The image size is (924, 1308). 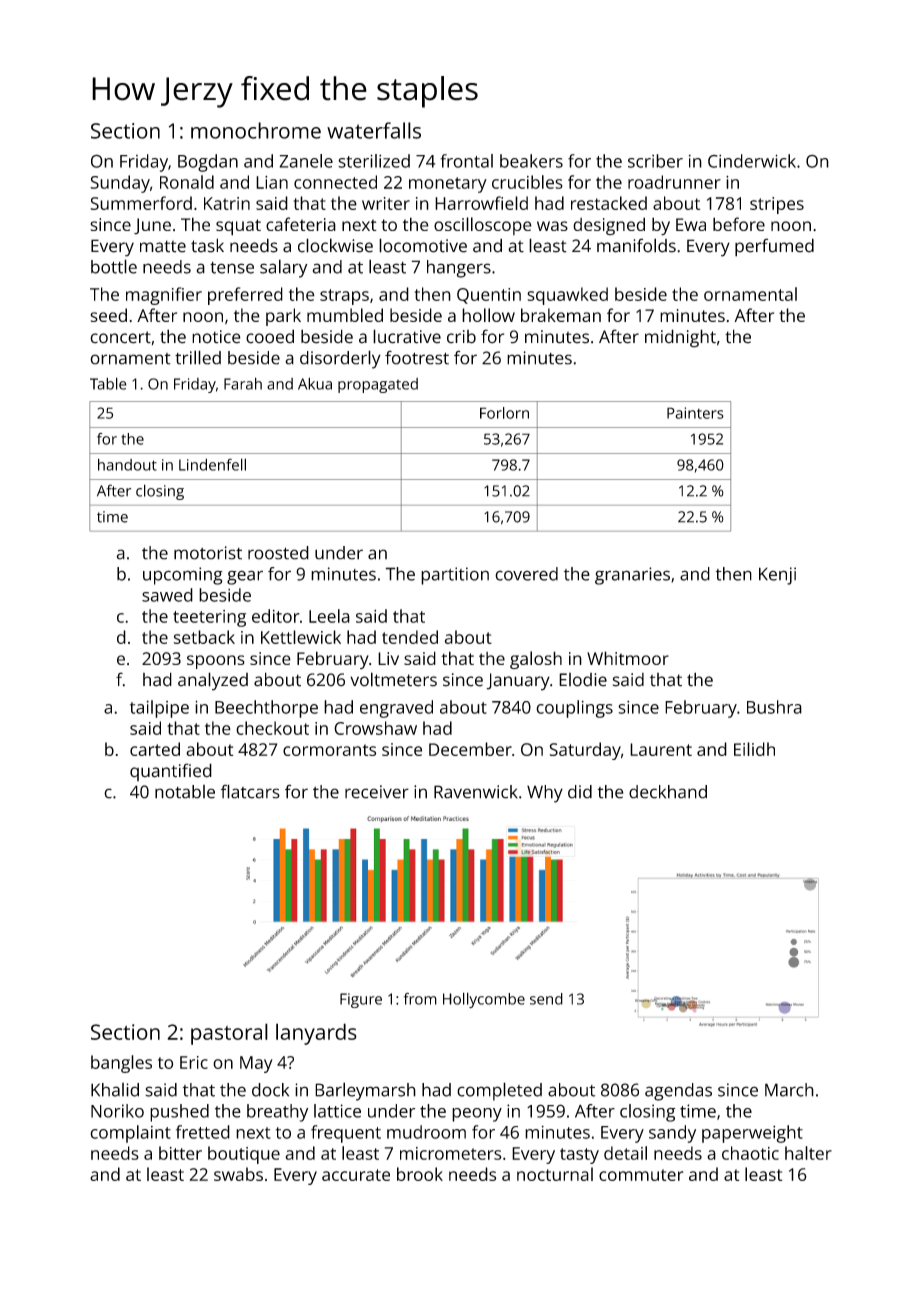 What do you see at coordinates (678, 1092) in the document?
I see `agendas` at bounding box center [678, 1092].
